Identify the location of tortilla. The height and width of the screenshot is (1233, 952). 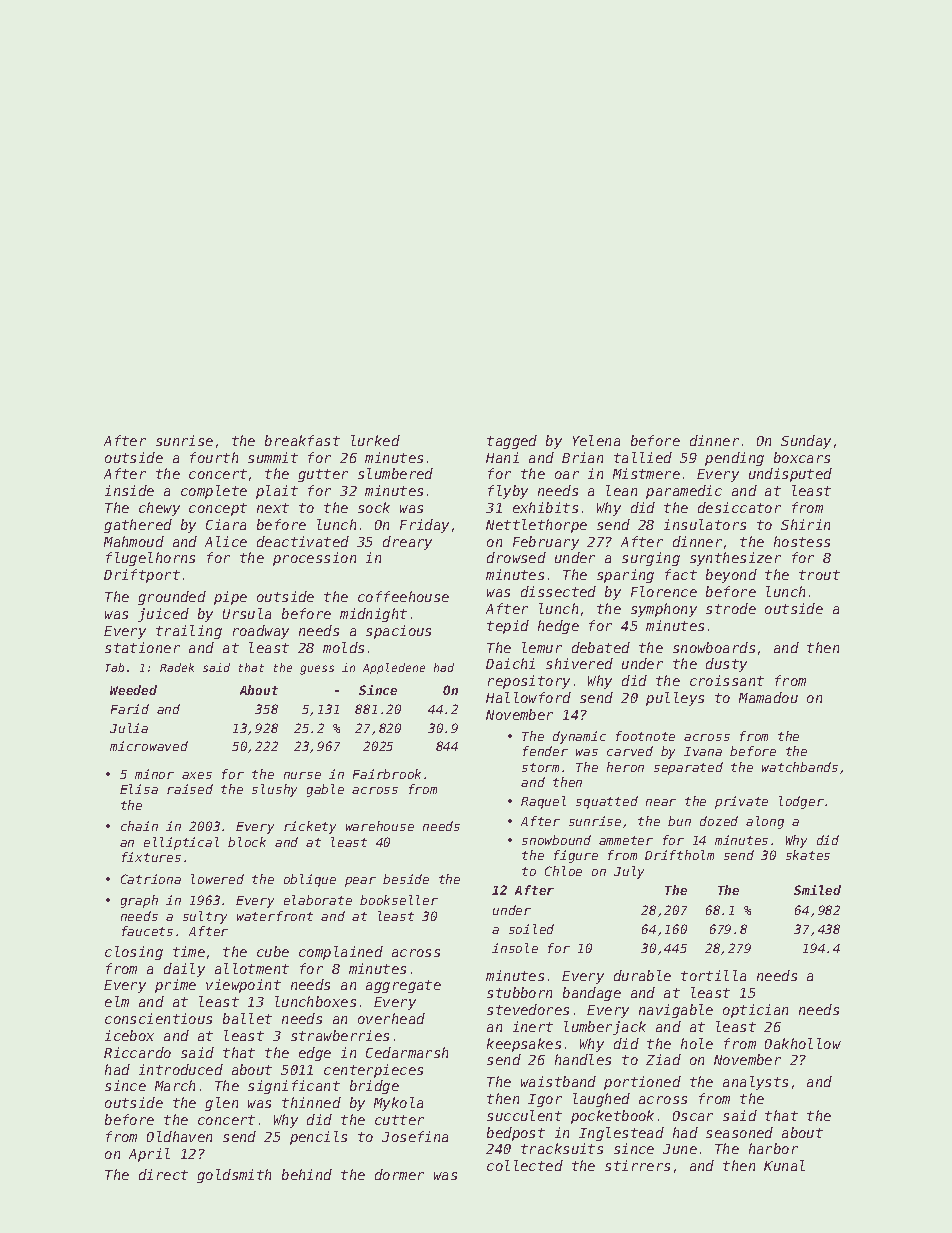
(713, 975).
